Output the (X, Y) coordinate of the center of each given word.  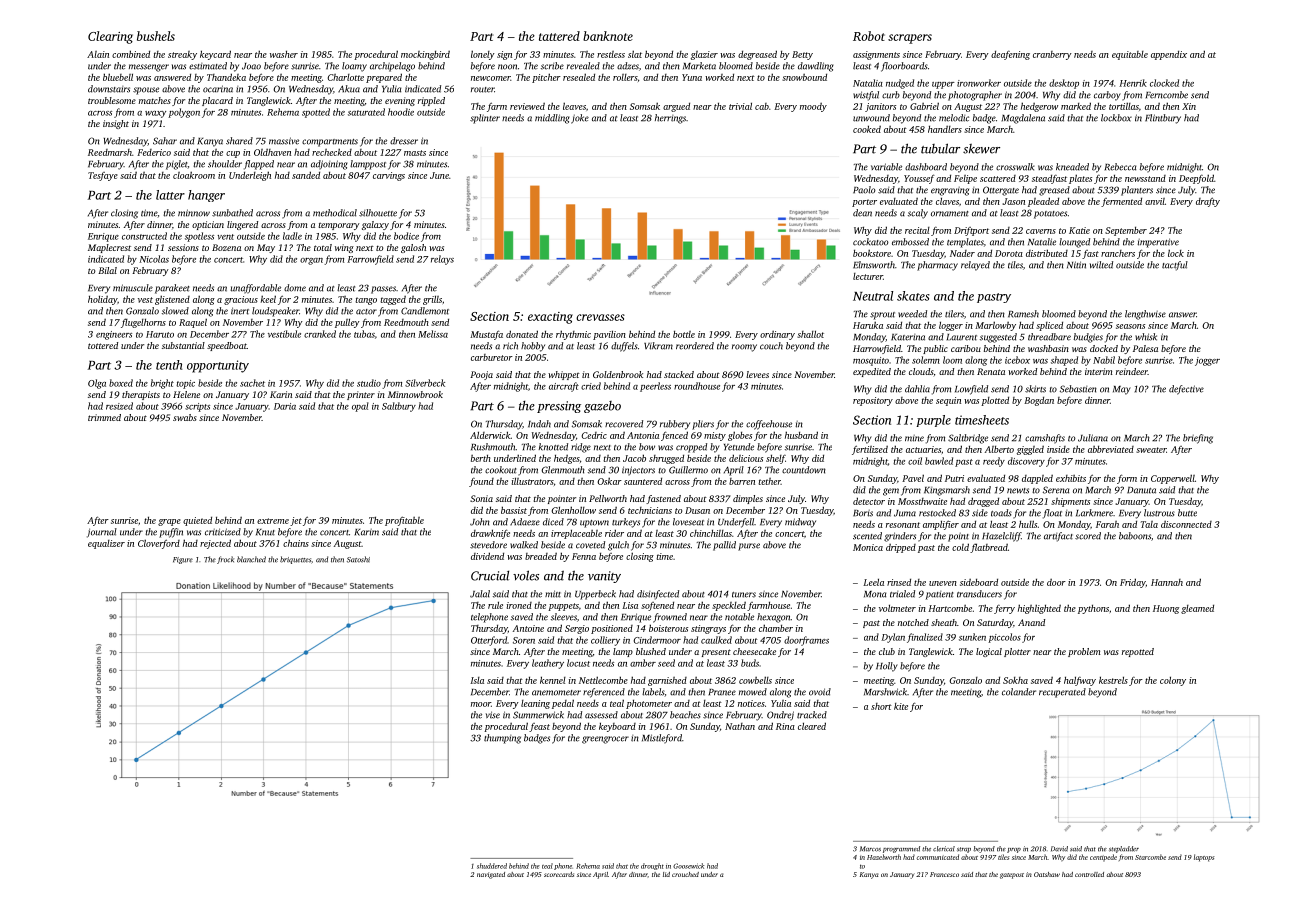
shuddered (492, 866)
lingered (242, 225)
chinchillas (711, 533)
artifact (1058, 537)
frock (225, 560)
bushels (156, 36)
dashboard (926, 167)
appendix (1169, 55)
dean (862, 213)
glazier (704, 55)
